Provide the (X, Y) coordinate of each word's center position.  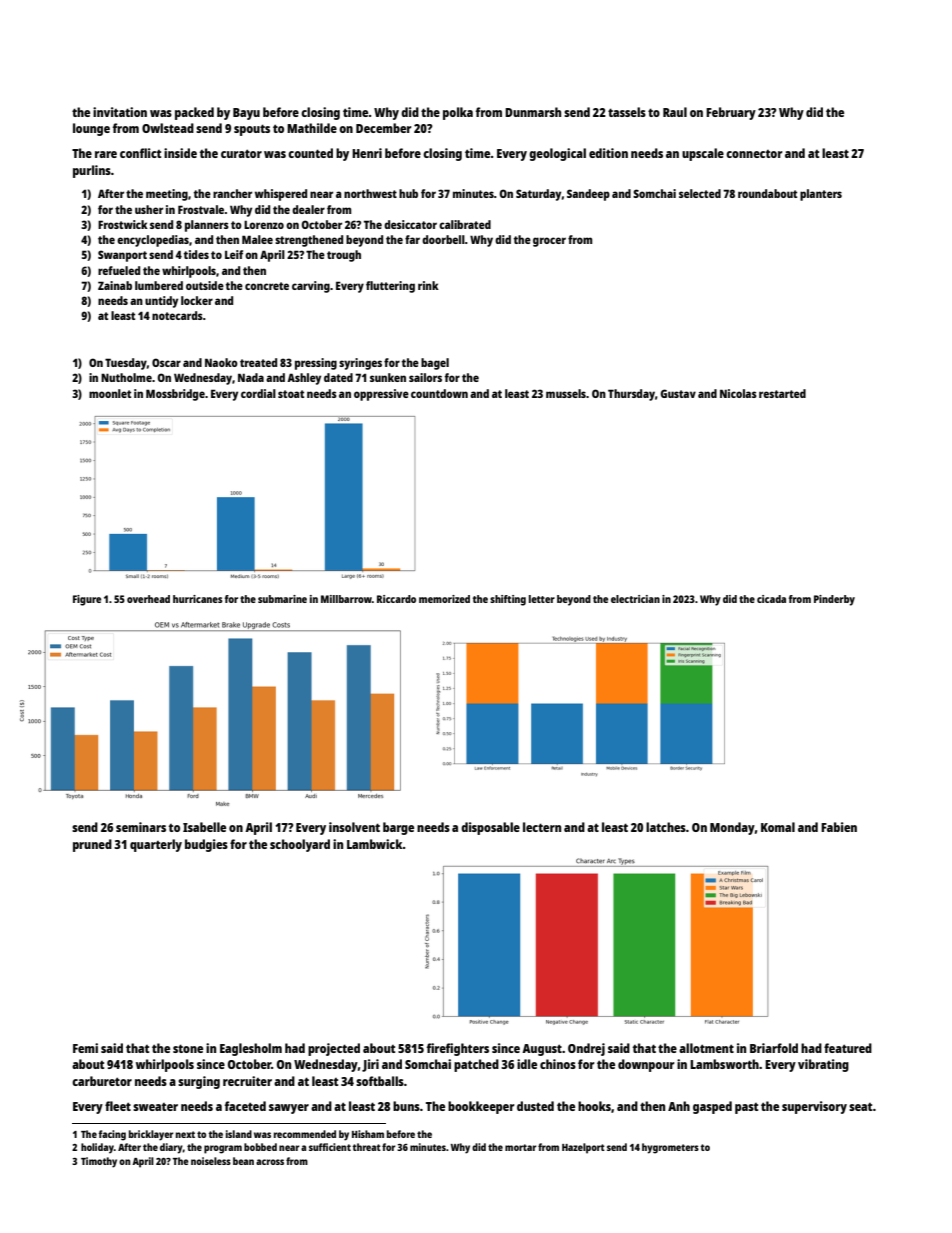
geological (557, 154)
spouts (252, 130)
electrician (635, 599)
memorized (444, 599)
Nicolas (738, 393)
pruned (92, 845)
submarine (282, 599)
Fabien (839, 827)
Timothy (99, 1162)
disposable (490, 828)
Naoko (221, 362)
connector (754, 154)
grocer (549, 242)
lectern (542, 827)
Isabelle (204, 827)
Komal (778, 827)
